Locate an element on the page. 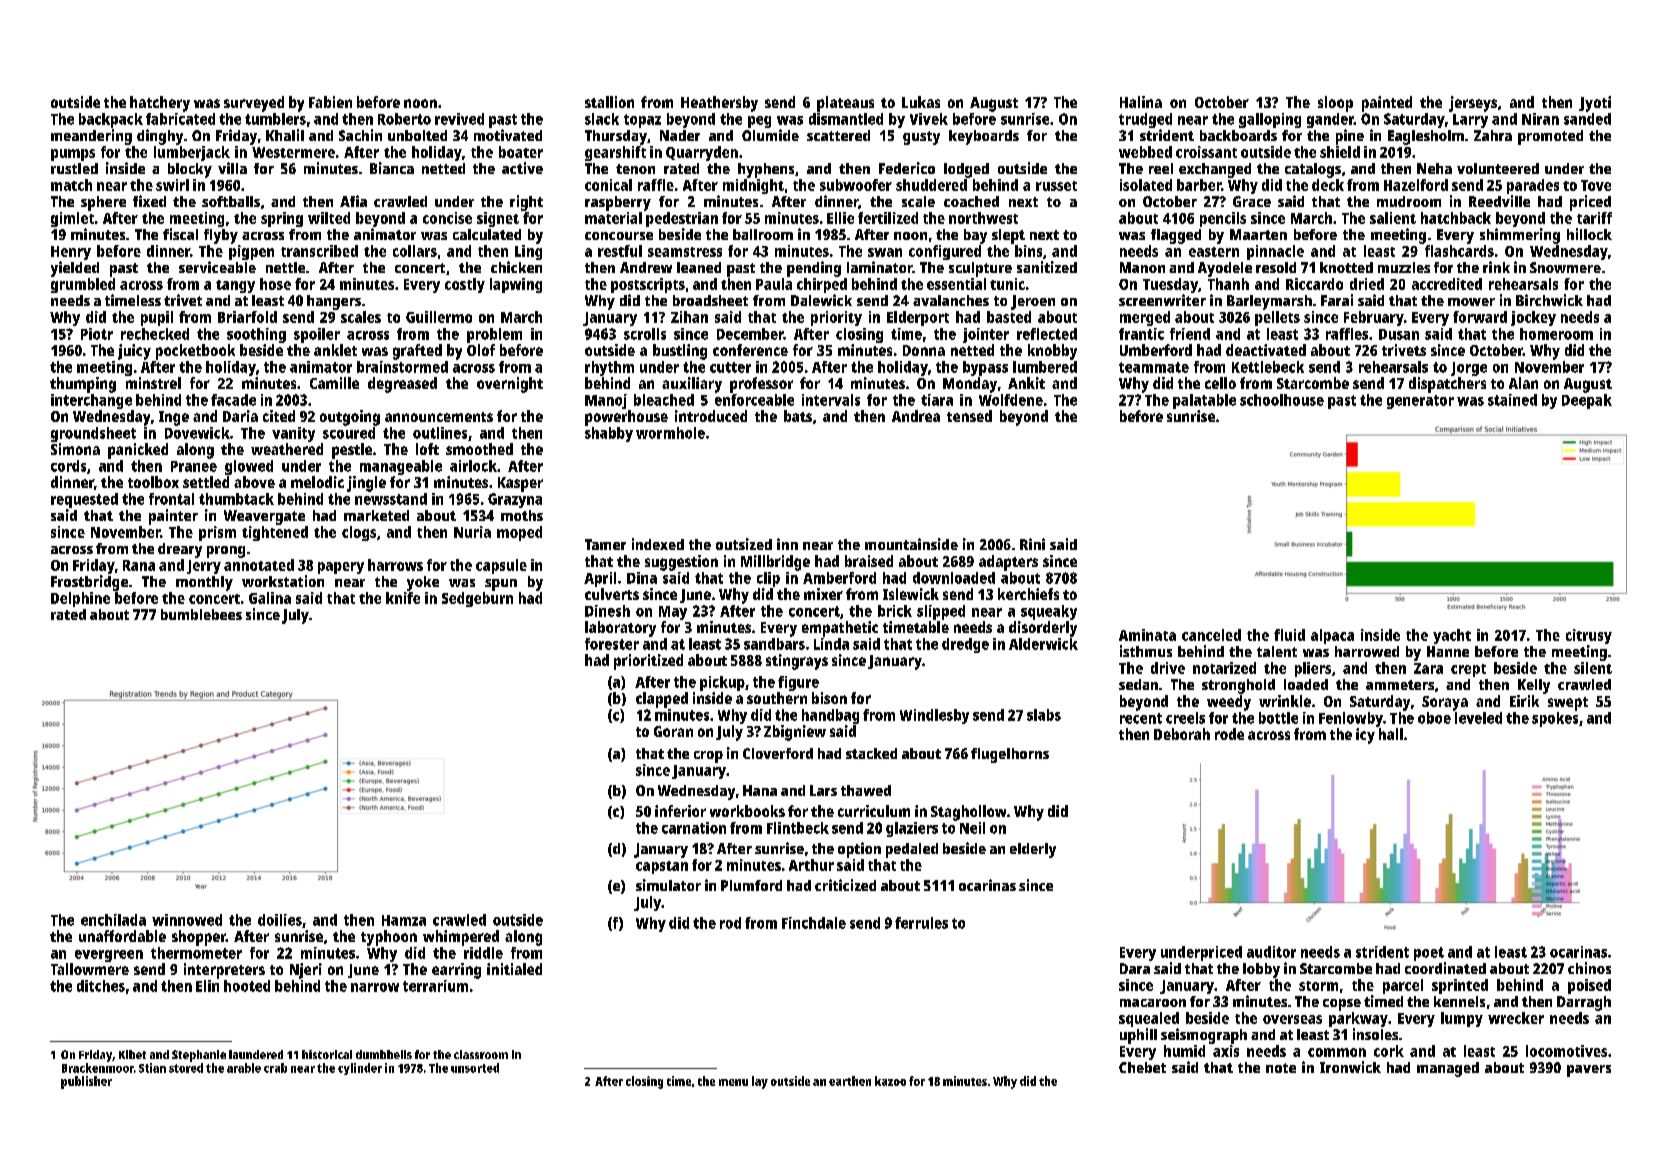  publisher is located at coordinates (86, 1082).
